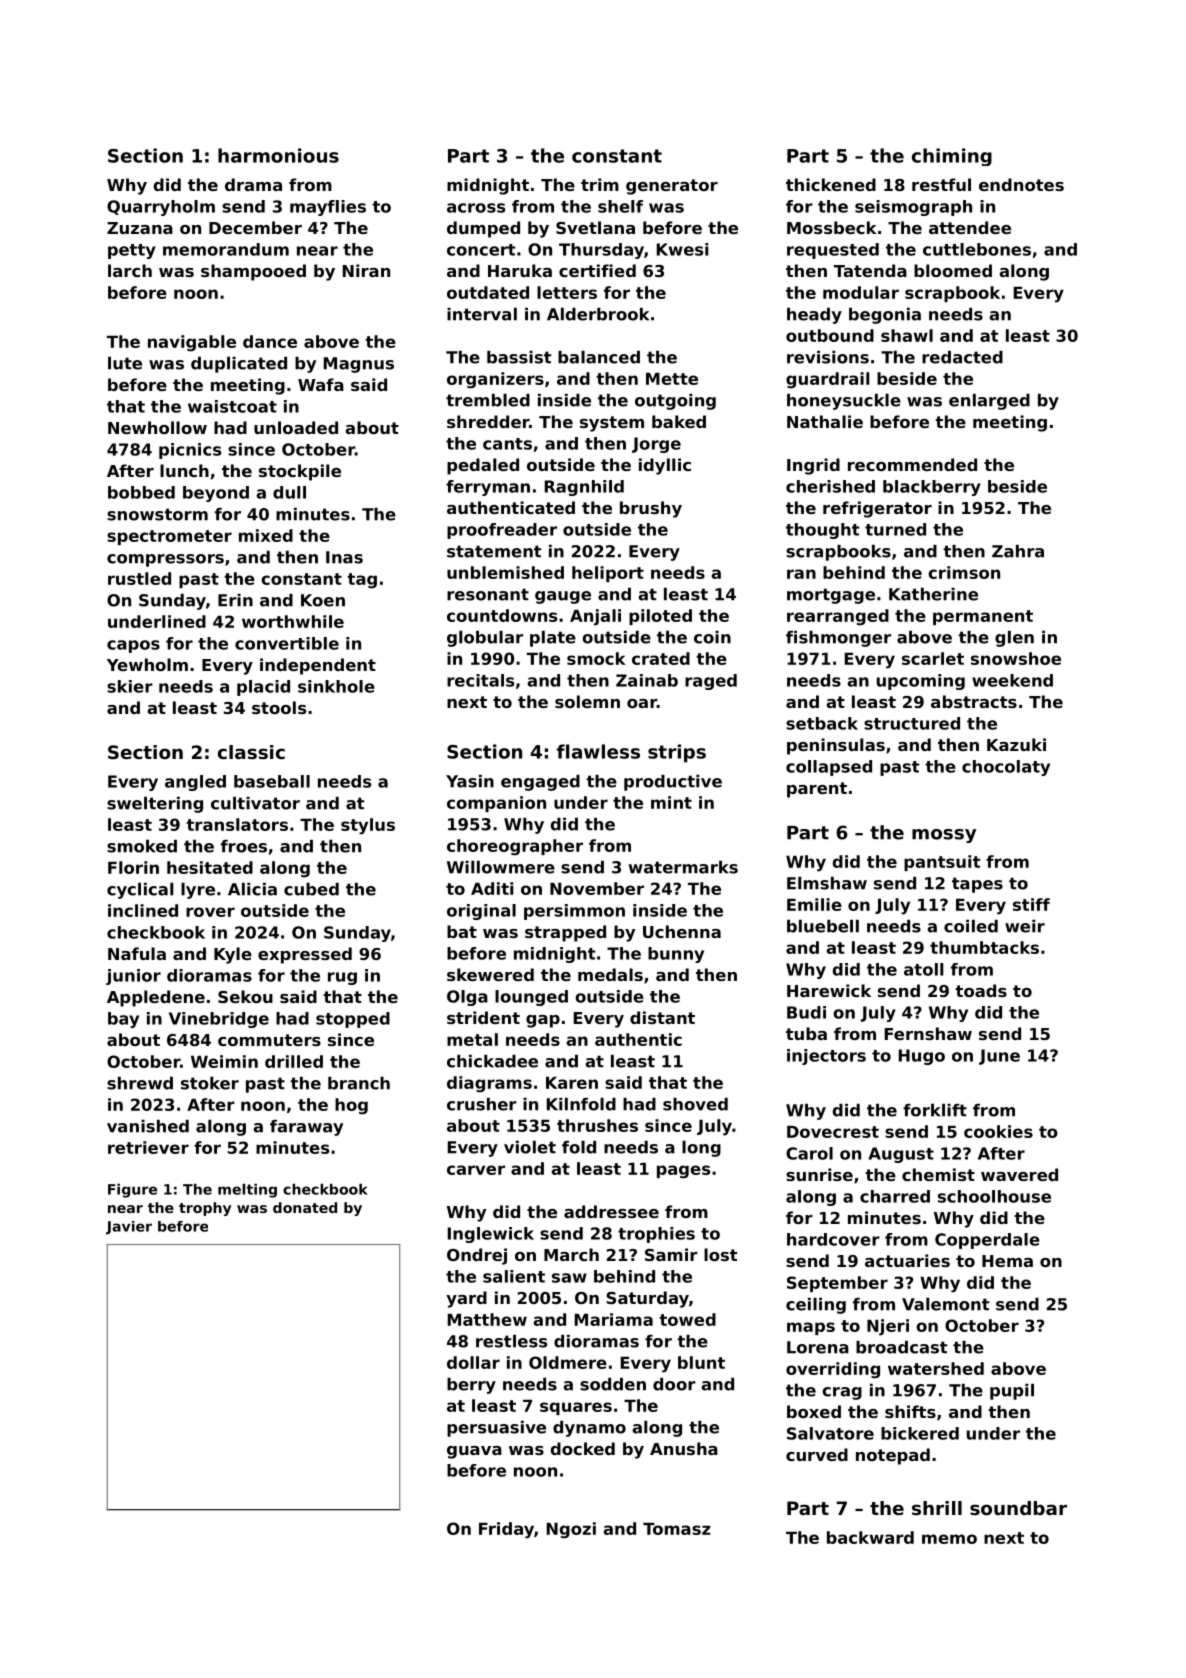  Describe the element at coordinates (515, 847) in the document. I see `choreographer` at that location.
